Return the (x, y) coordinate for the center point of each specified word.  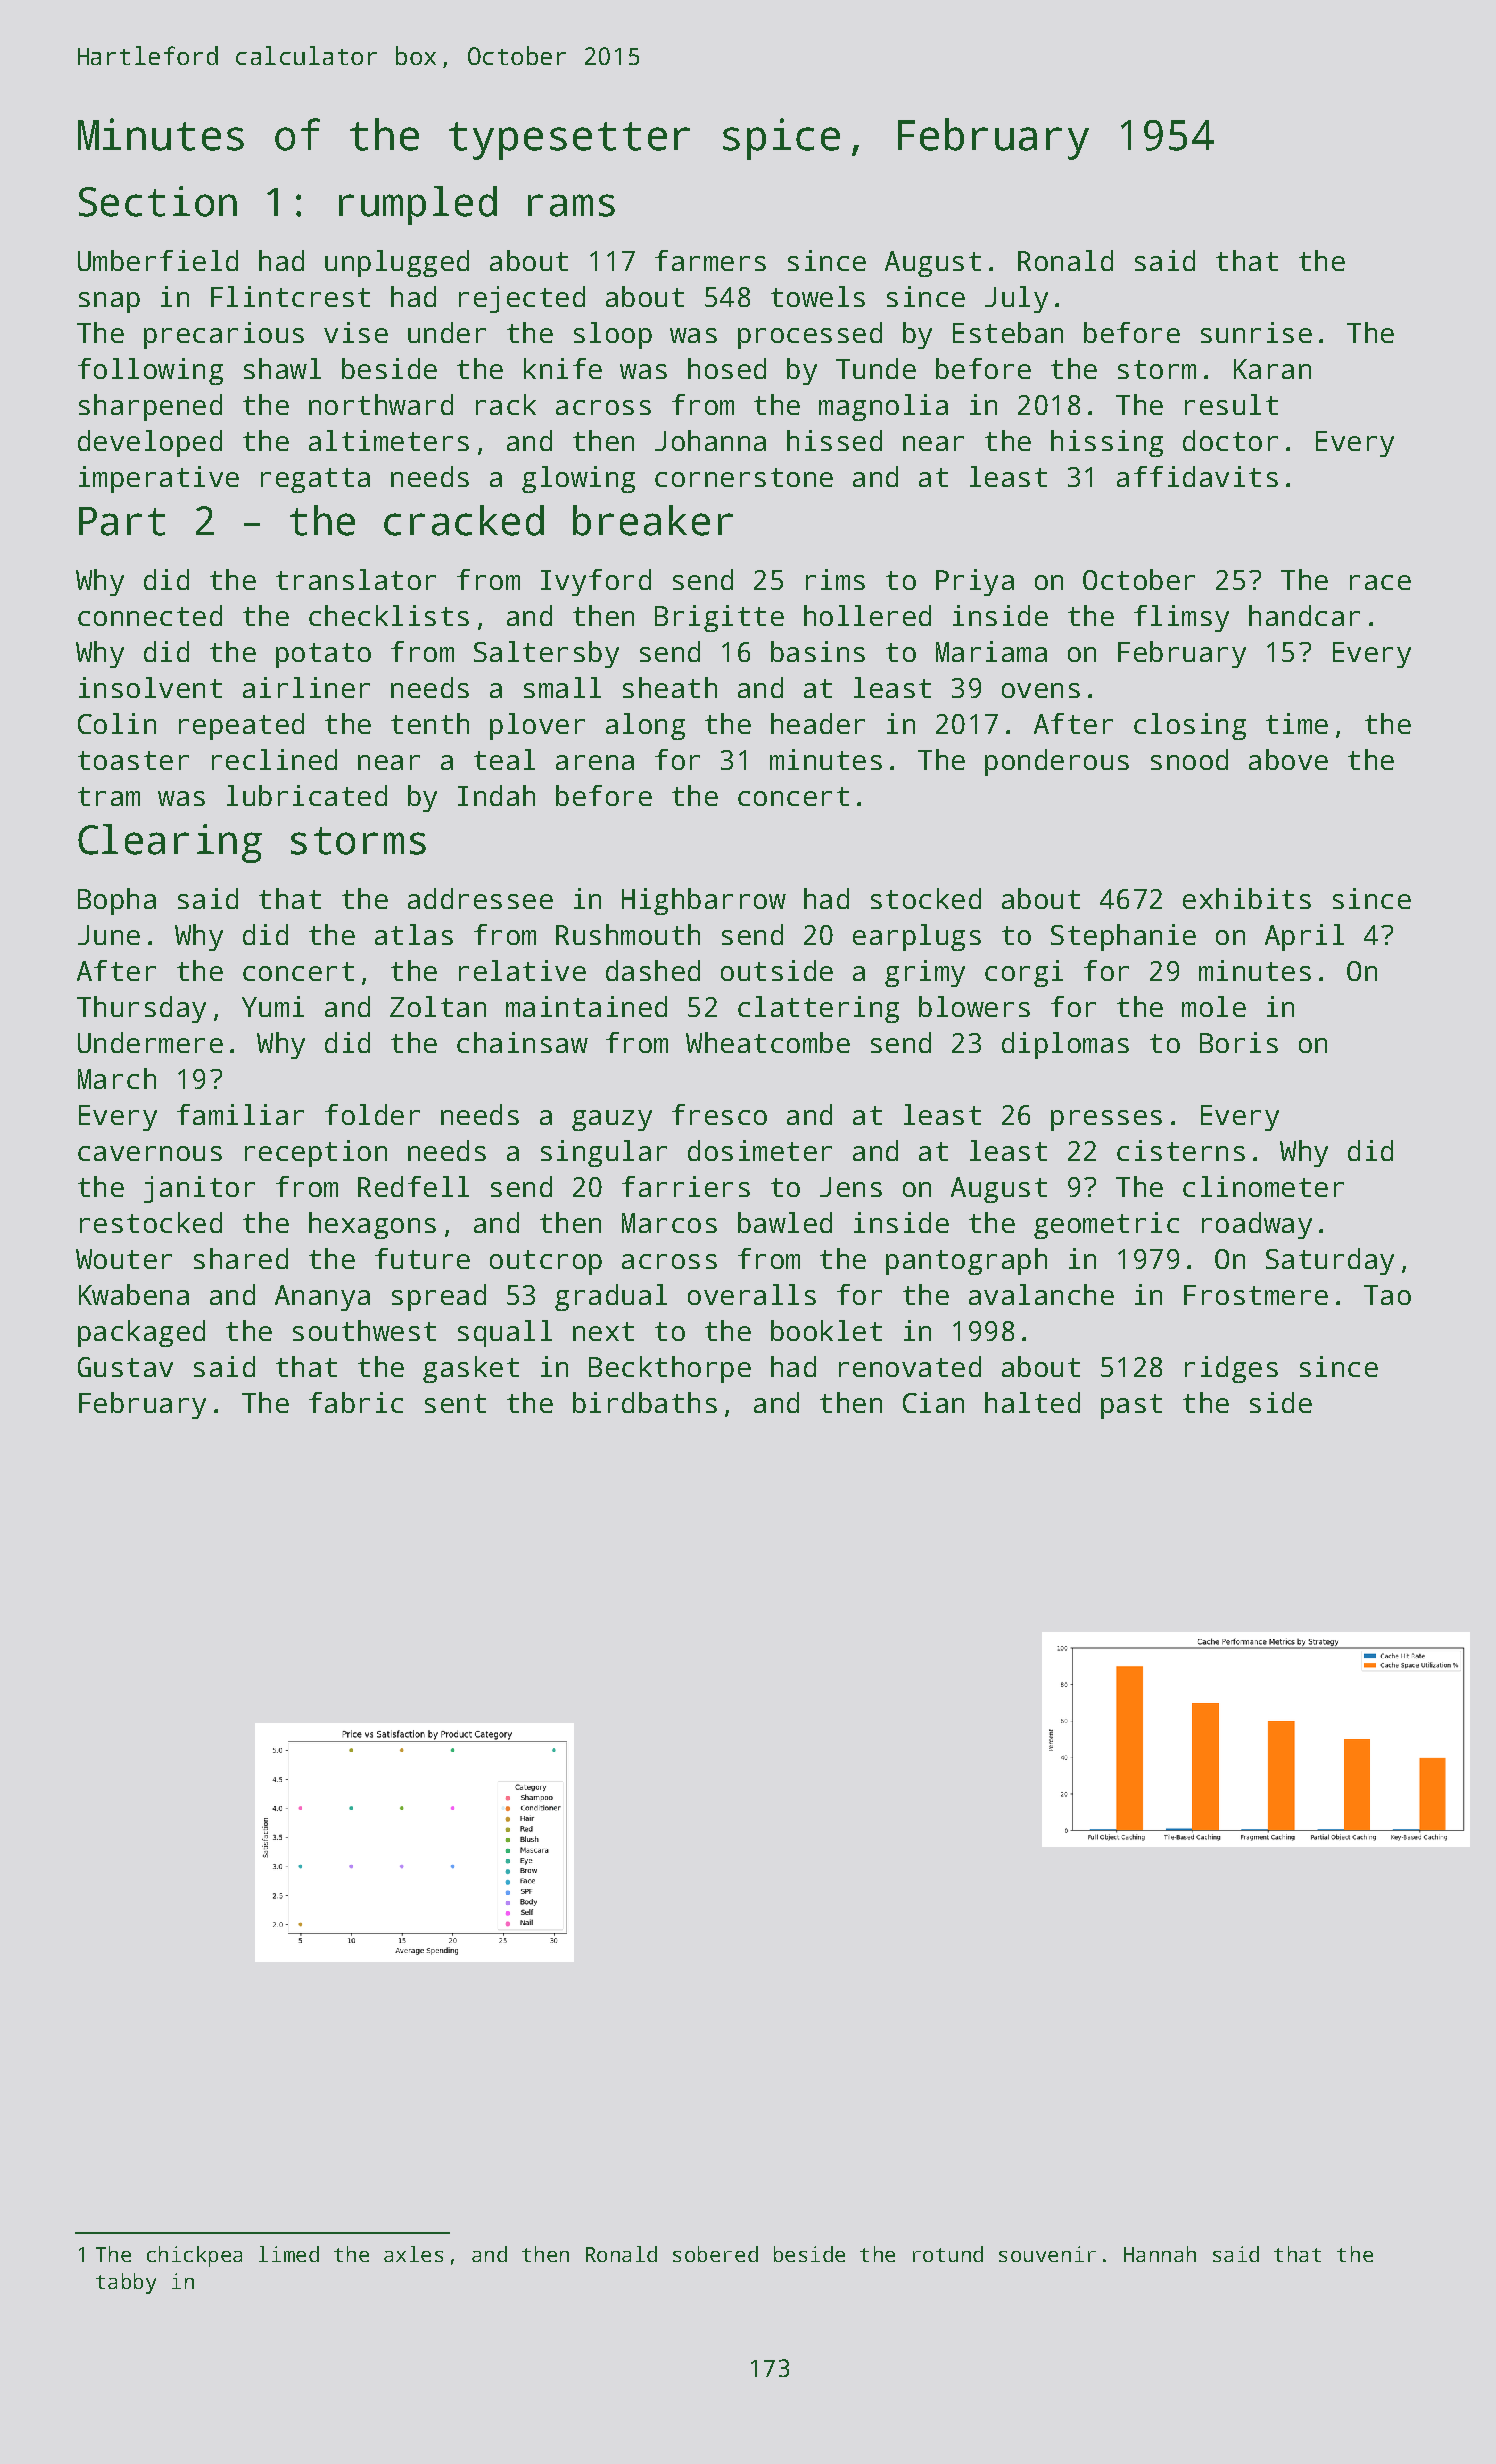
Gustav (125, 1367)
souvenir (1047, 2254)
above (1288, 759)
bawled (785, 1222)
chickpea (194, 2256)
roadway (1257, 1225)
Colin (117, 723)
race (1380, 582)
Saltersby (546, 654)
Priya (975, 582)
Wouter (124, 1259)
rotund (948, 2254)
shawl (282, 368)
